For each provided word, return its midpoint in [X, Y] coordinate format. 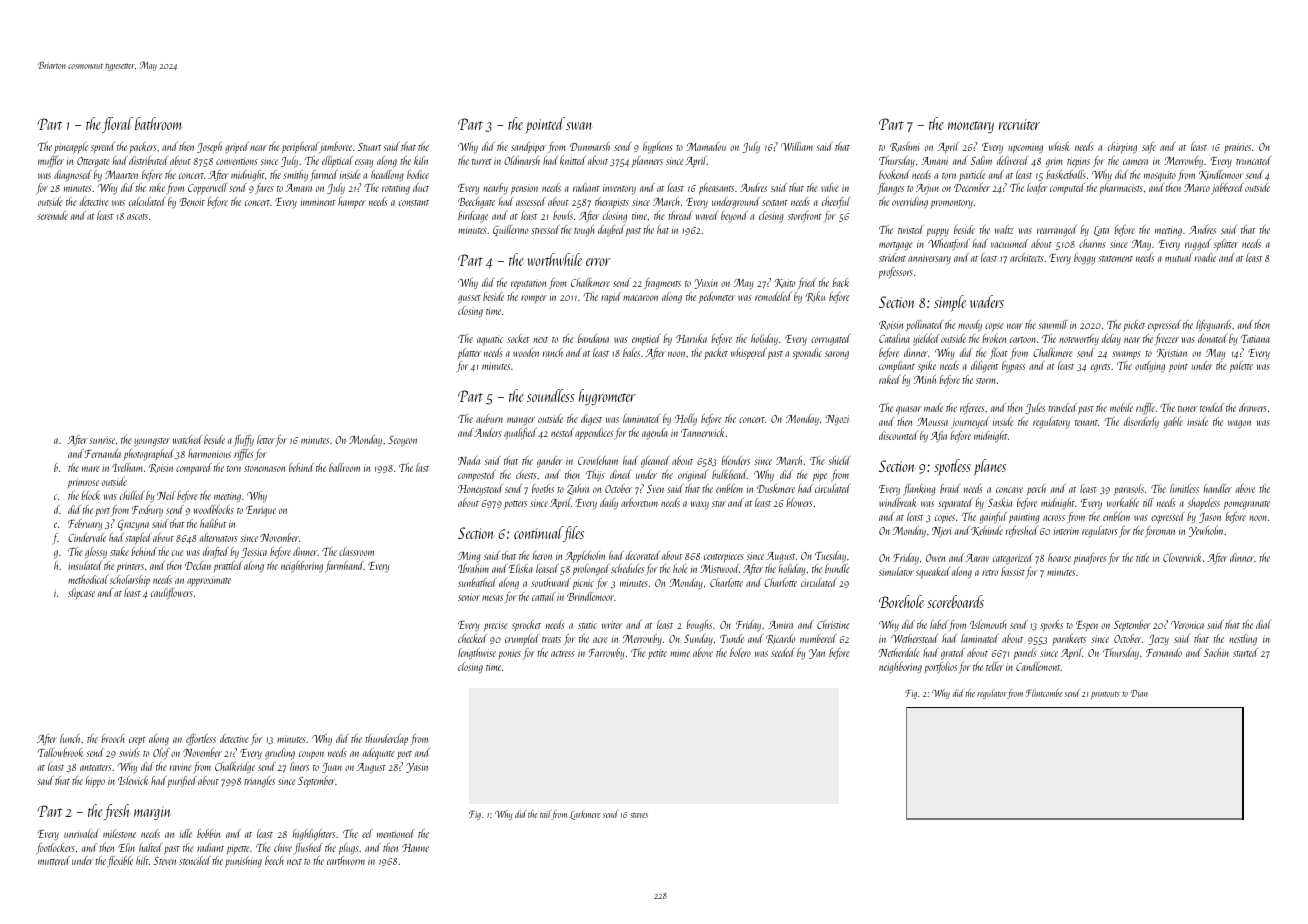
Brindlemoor [590, 596]
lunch [70, 738]
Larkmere [585, 815]
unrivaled [81, 833]
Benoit [192, 202]
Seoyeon [402, 441]
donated [1212, 338]
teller [995, 666]
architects [1027, 257]
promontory [951, 204]
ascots [137, 217]
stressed [545, 229]
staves [639, 815]
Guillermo [510, 230]
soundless [551, 395]
